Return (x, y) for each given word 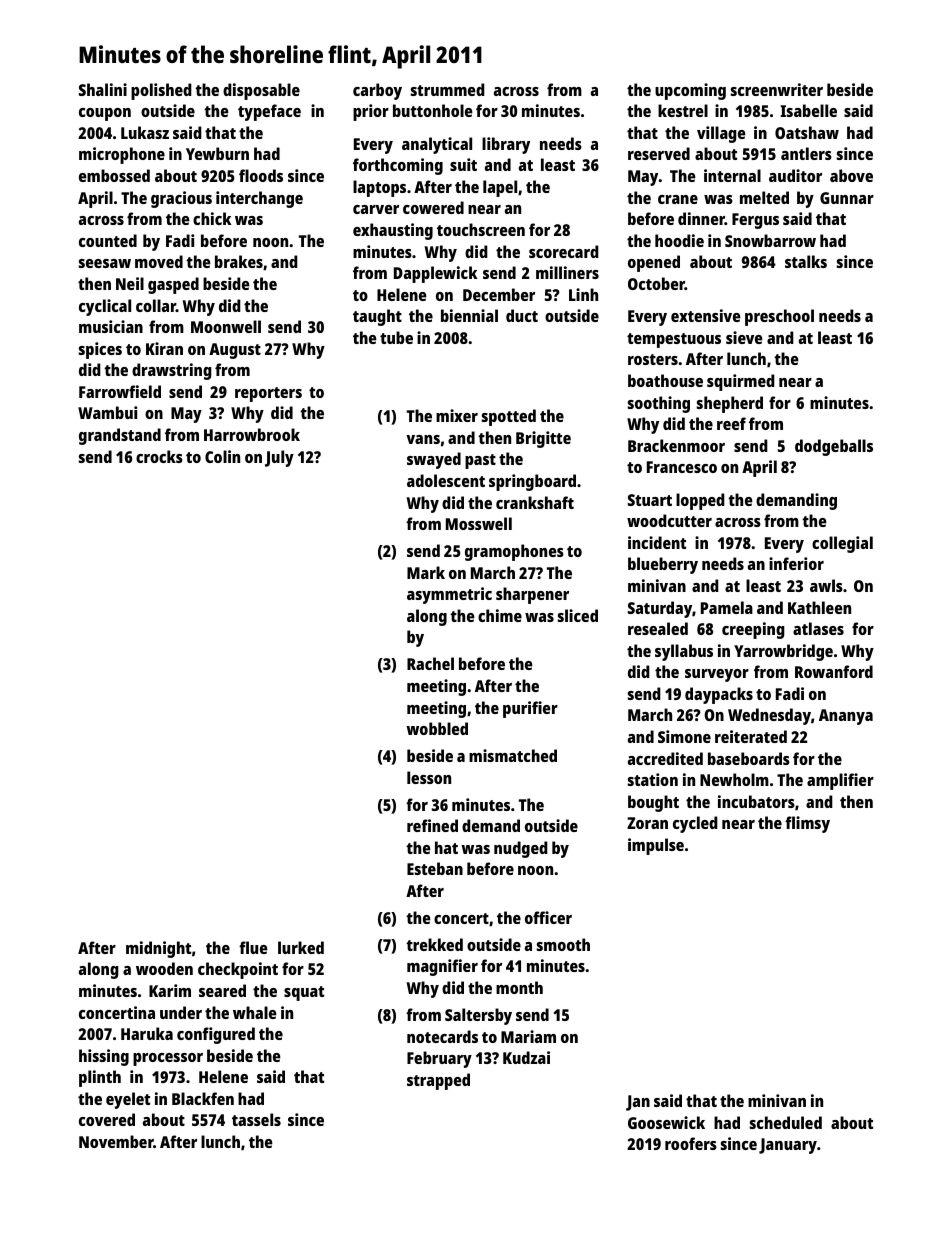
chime (500, 615)
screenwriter (777, 89)
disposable (261, 91)
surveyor (717, 675)
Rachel (430, 663)
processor (168, 1059)
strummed (448, 89)
